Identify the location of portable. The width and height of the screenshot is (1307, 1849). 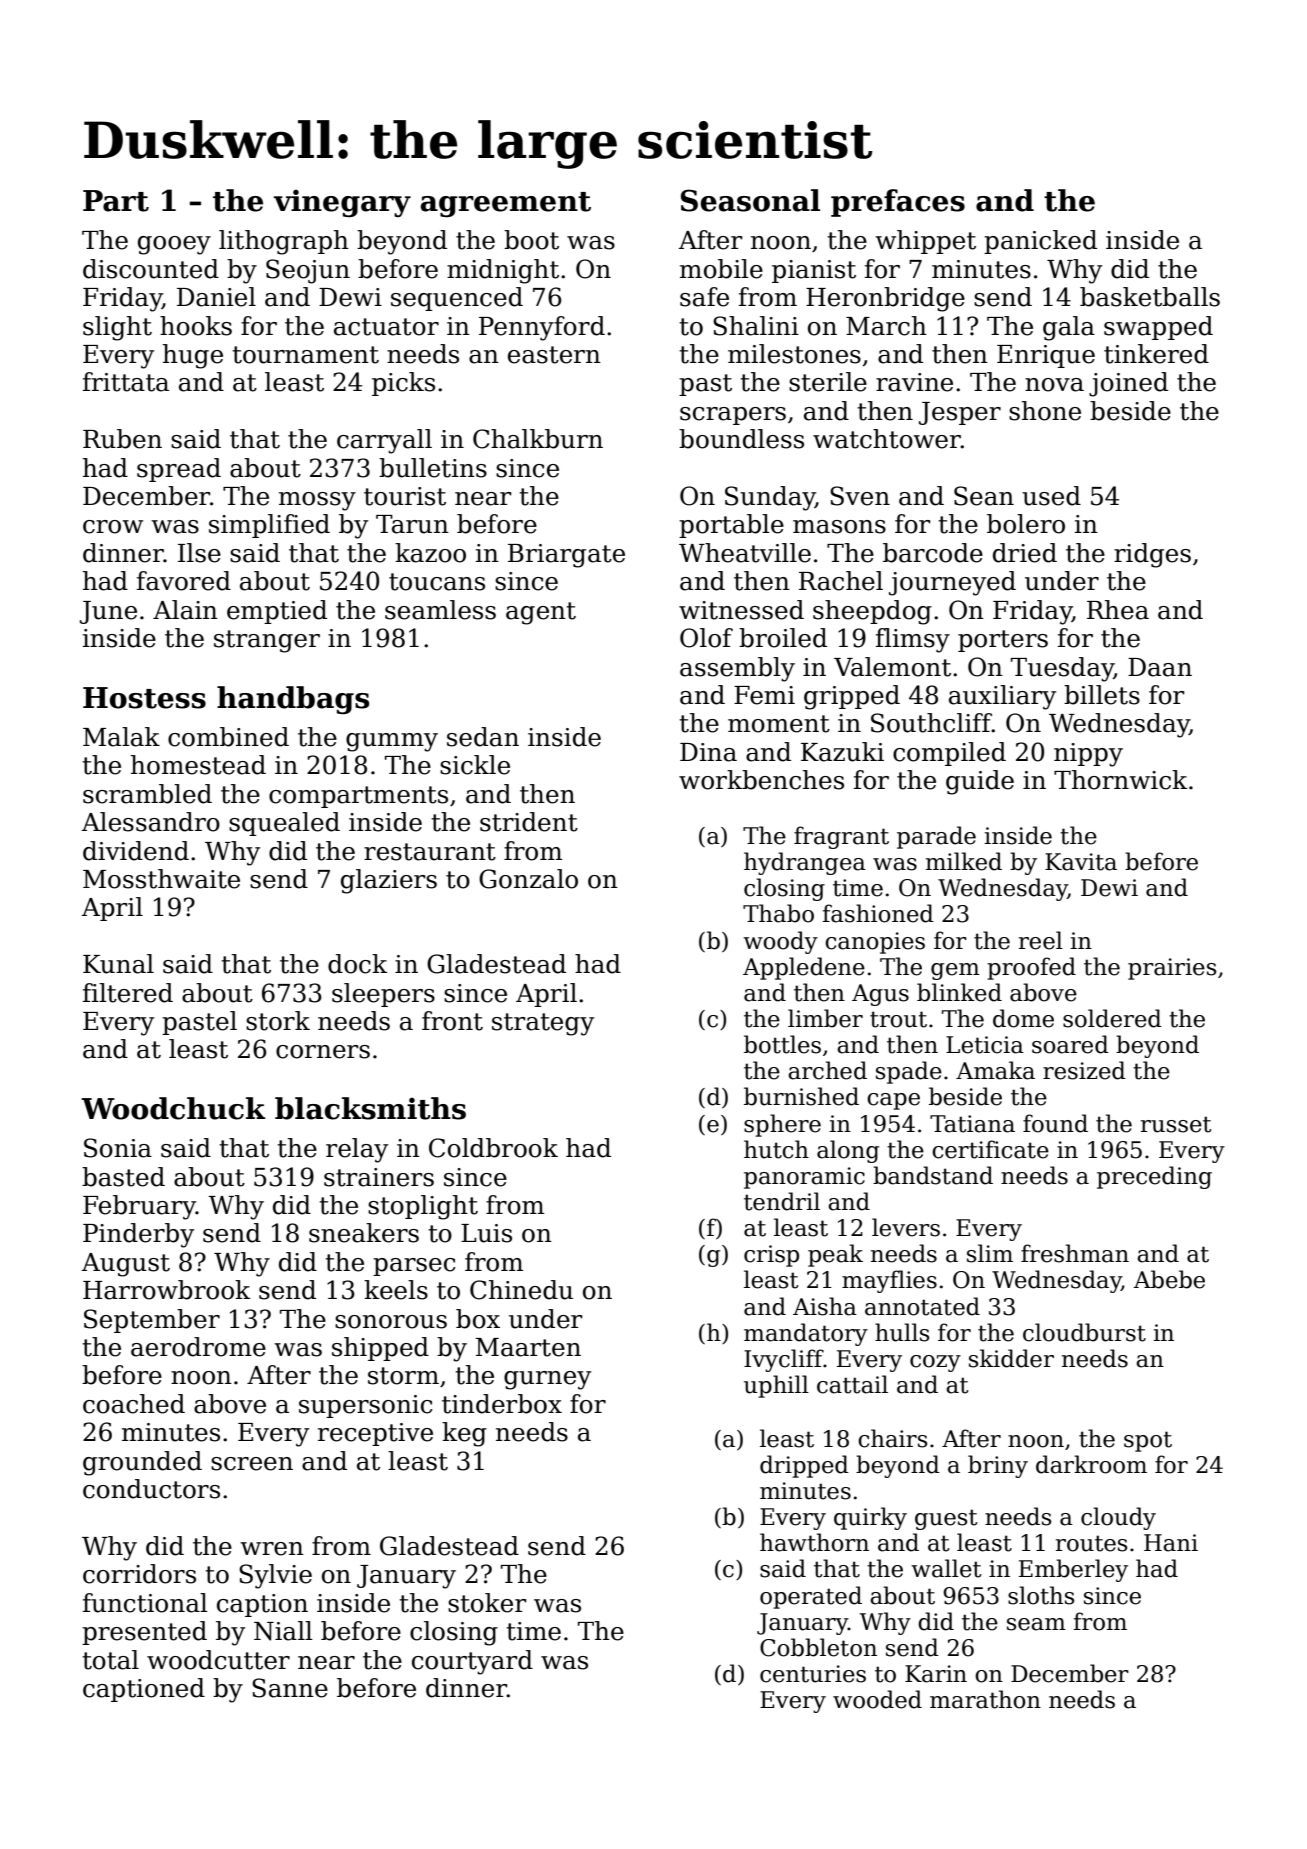
(731, 526).
